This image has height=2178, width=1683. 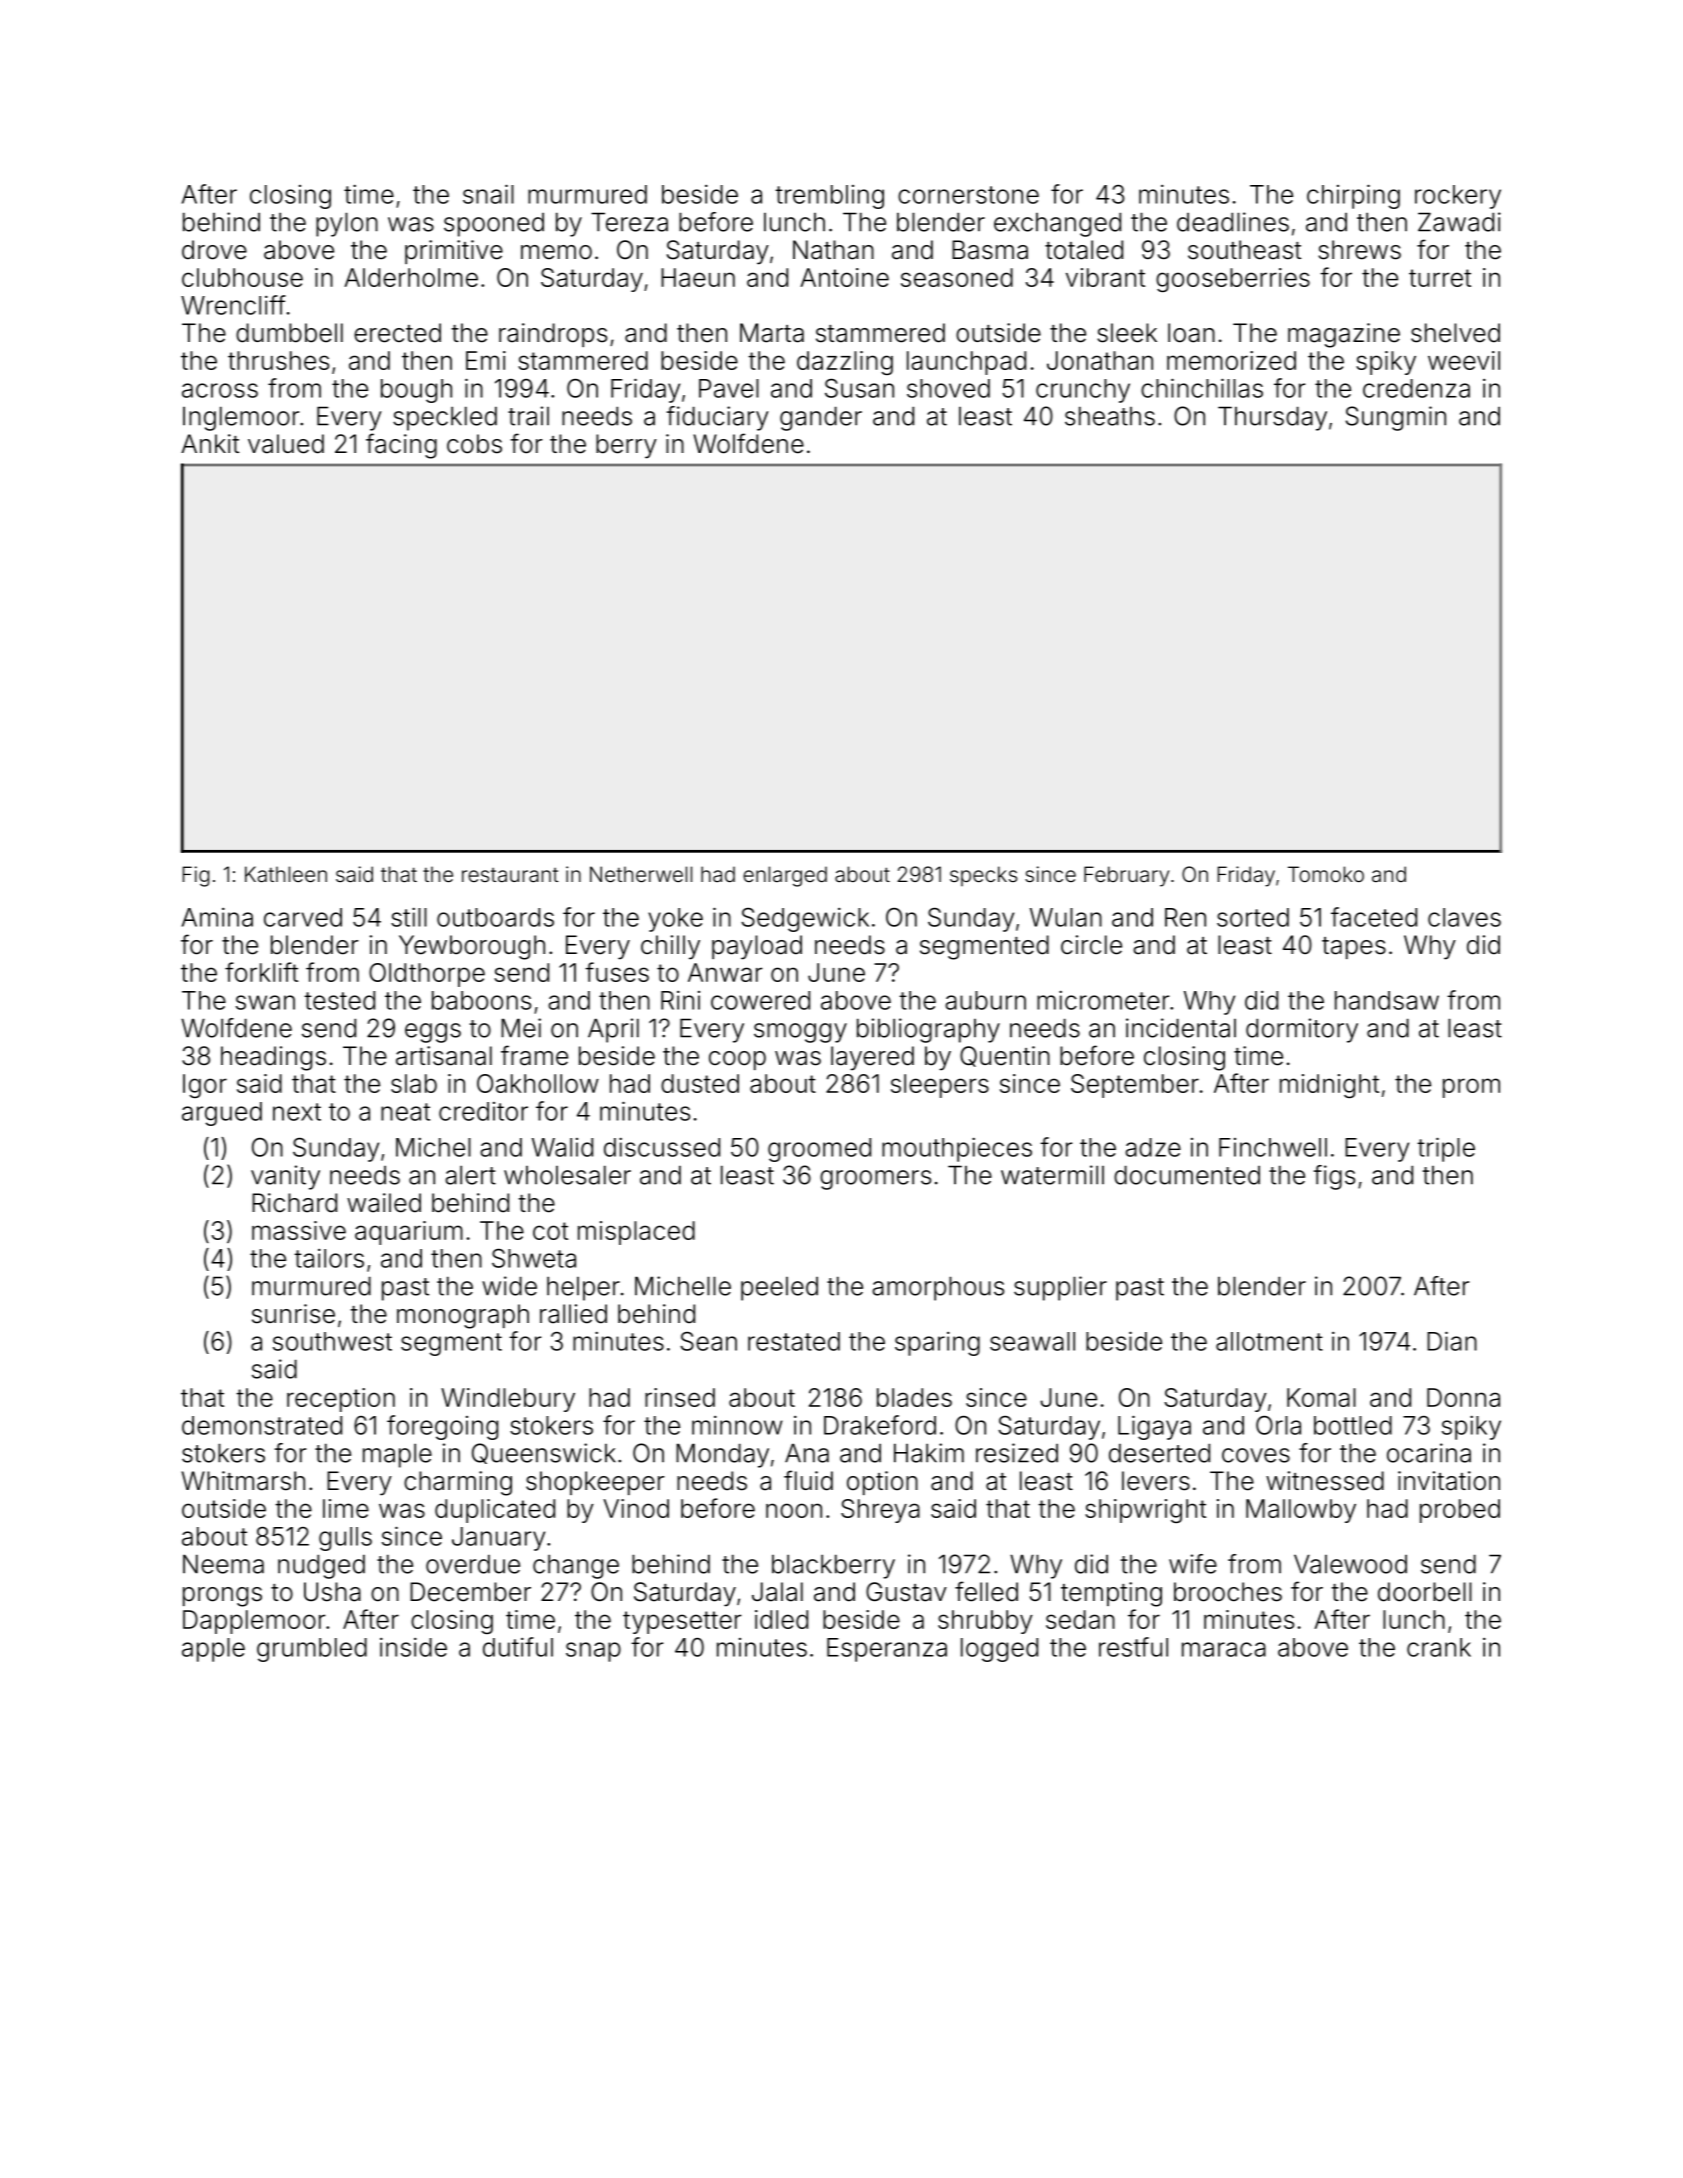 What do you see at coordinates (821, 418) in the image?
I see `gander` at bounding box center [821, 418].
